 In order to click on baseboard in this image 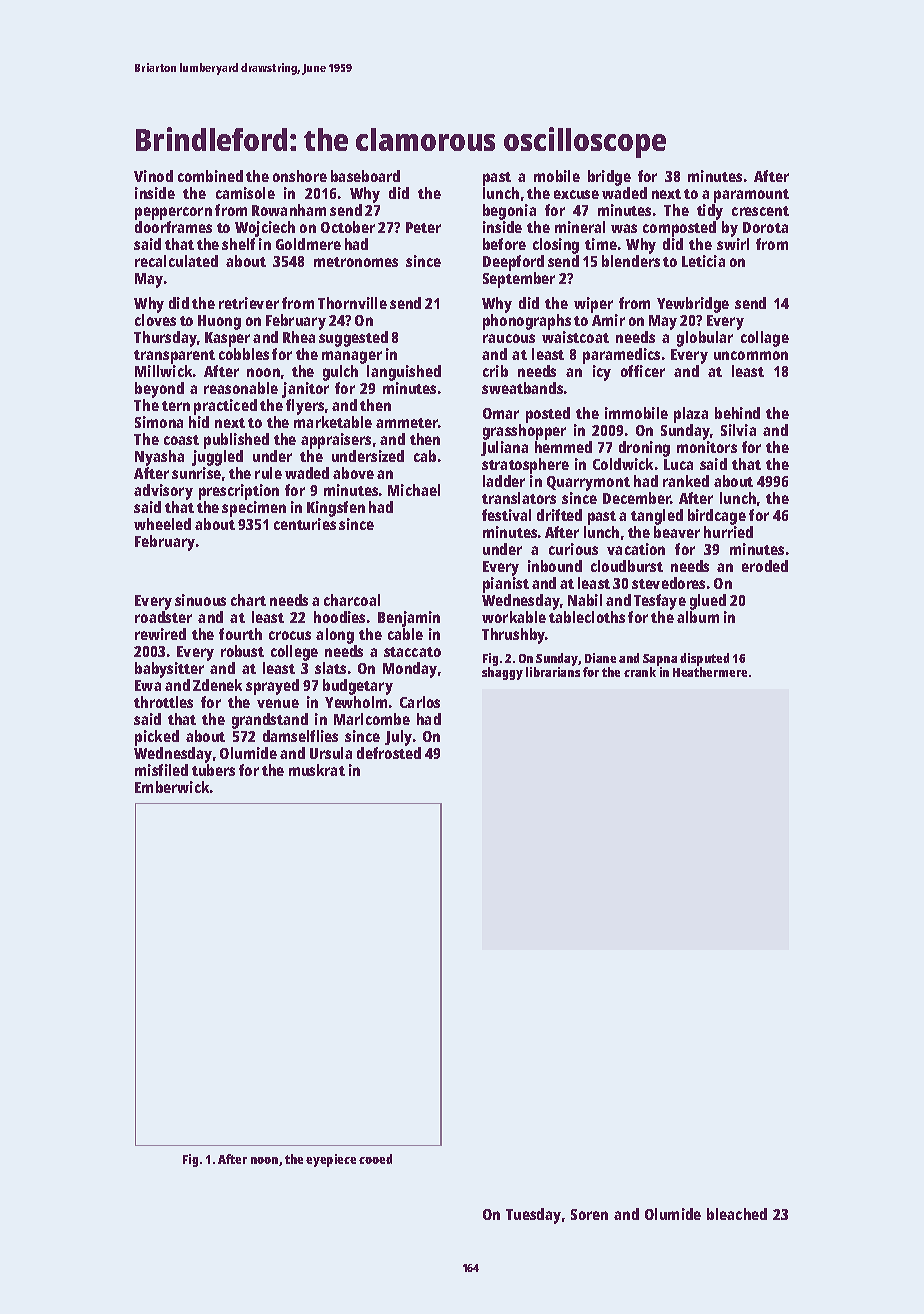, I will do `click(365, 176)`.
